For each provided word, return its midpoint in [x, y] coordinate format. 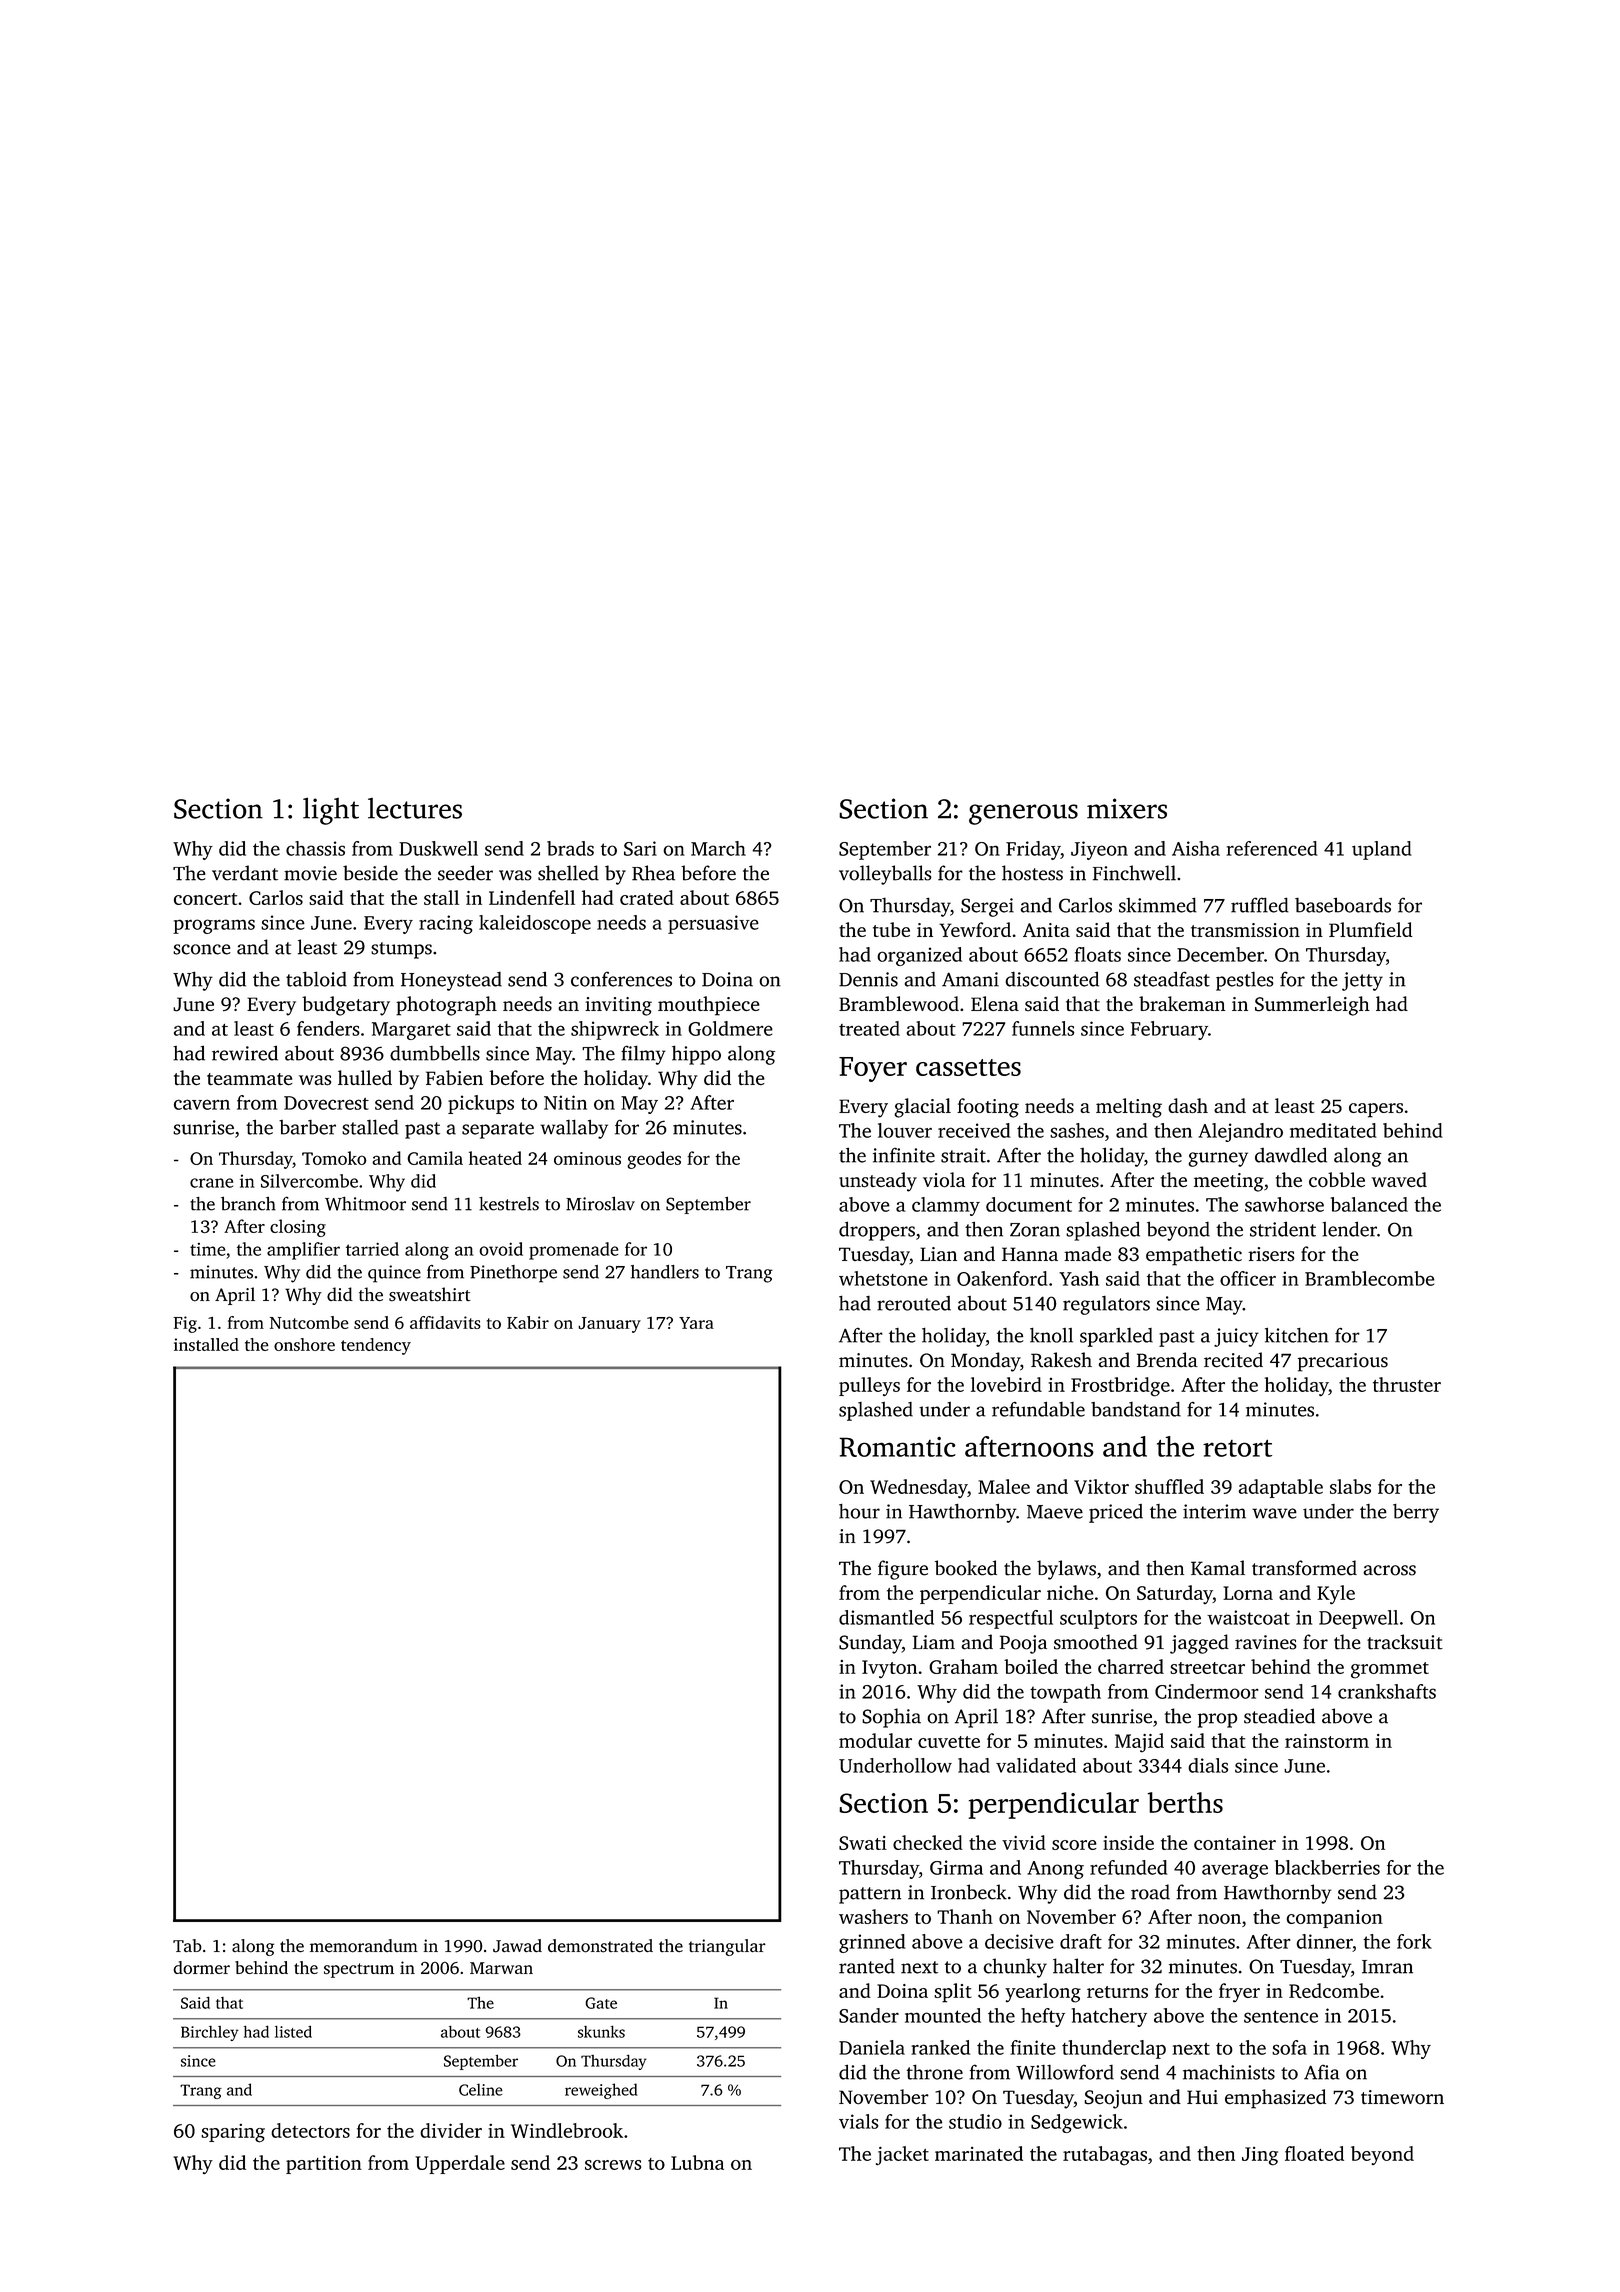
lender [1349, 1229]
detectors [310, 2130]
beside [370, 873]
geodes [654, 1160]
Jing [1260, 2156]
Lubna [697, 2162]
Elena [995, 1003]
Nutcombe [309, 1322]
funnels [1043, 1028]
